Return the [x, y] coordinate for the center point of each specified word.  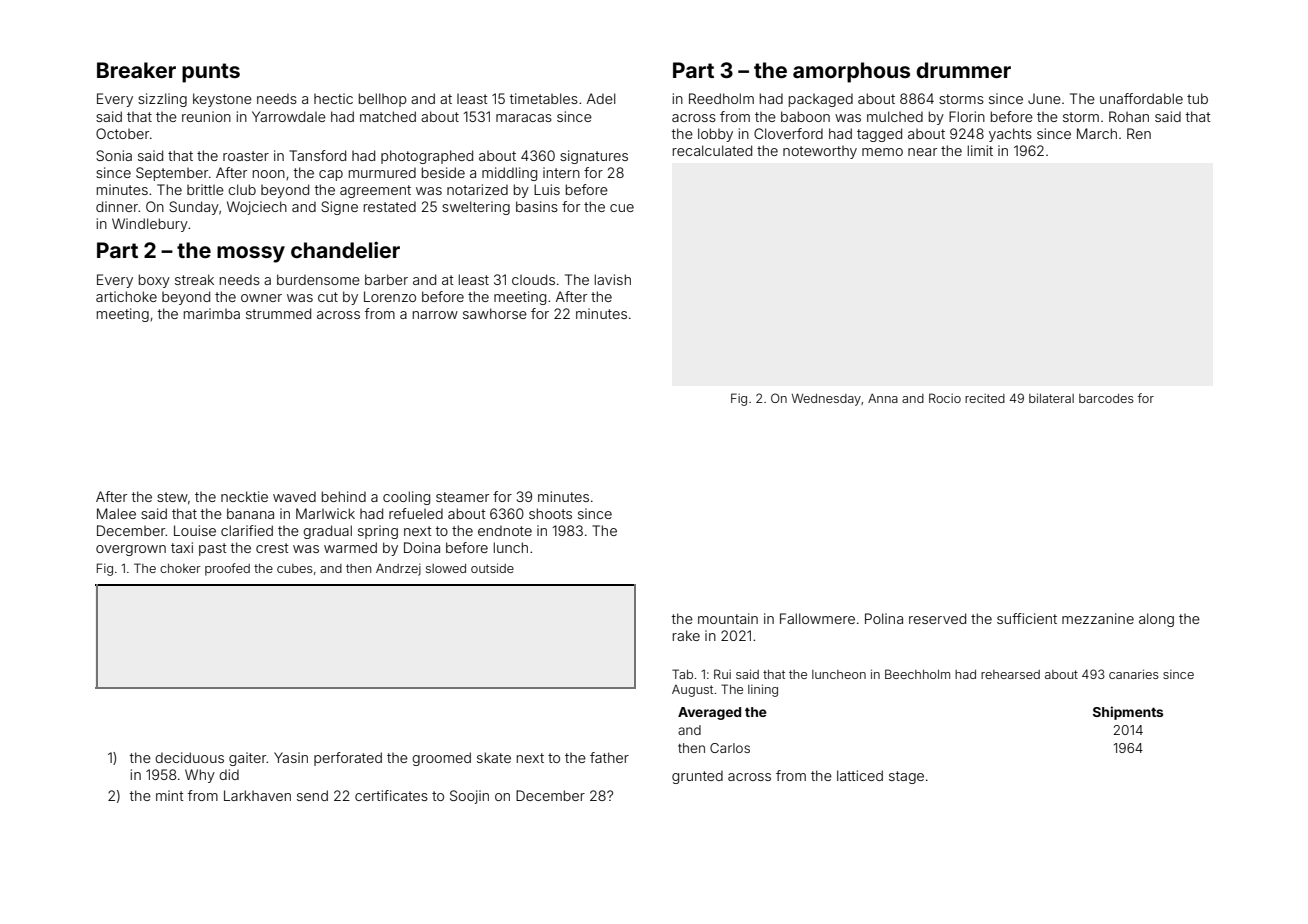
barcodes [1106, 398]
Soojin [469, 797]
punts [211, 73]
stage [906, 777]
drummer [964, 70]
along [1156, 620]
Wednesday [826, 399]
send [312, 795]
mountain [728, 618]
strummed [278, 313]
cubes [295, 568]
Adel [601, 98]
